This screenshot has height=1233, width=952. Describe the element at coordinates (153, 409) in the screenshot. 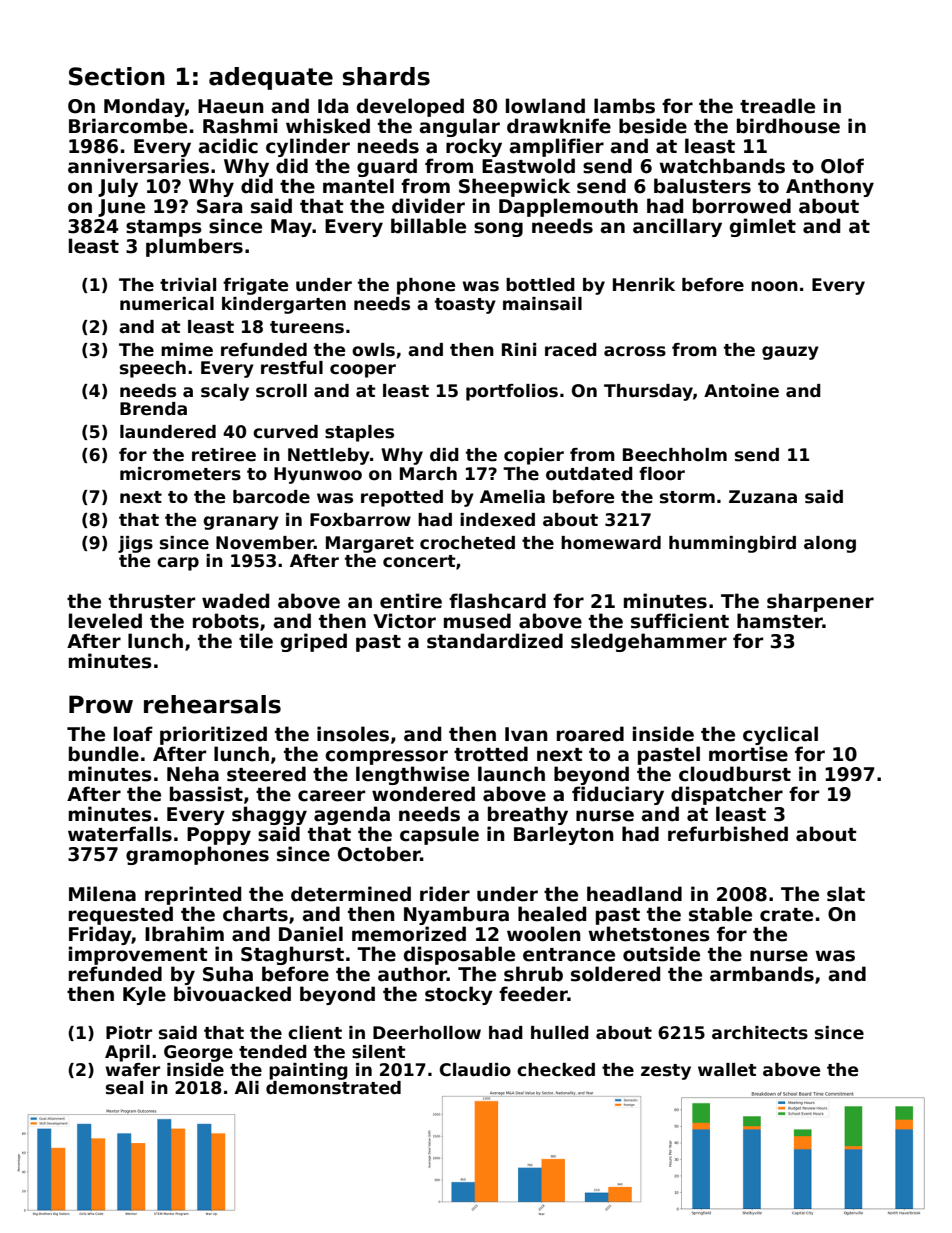

I see `Brenda` at that location.
